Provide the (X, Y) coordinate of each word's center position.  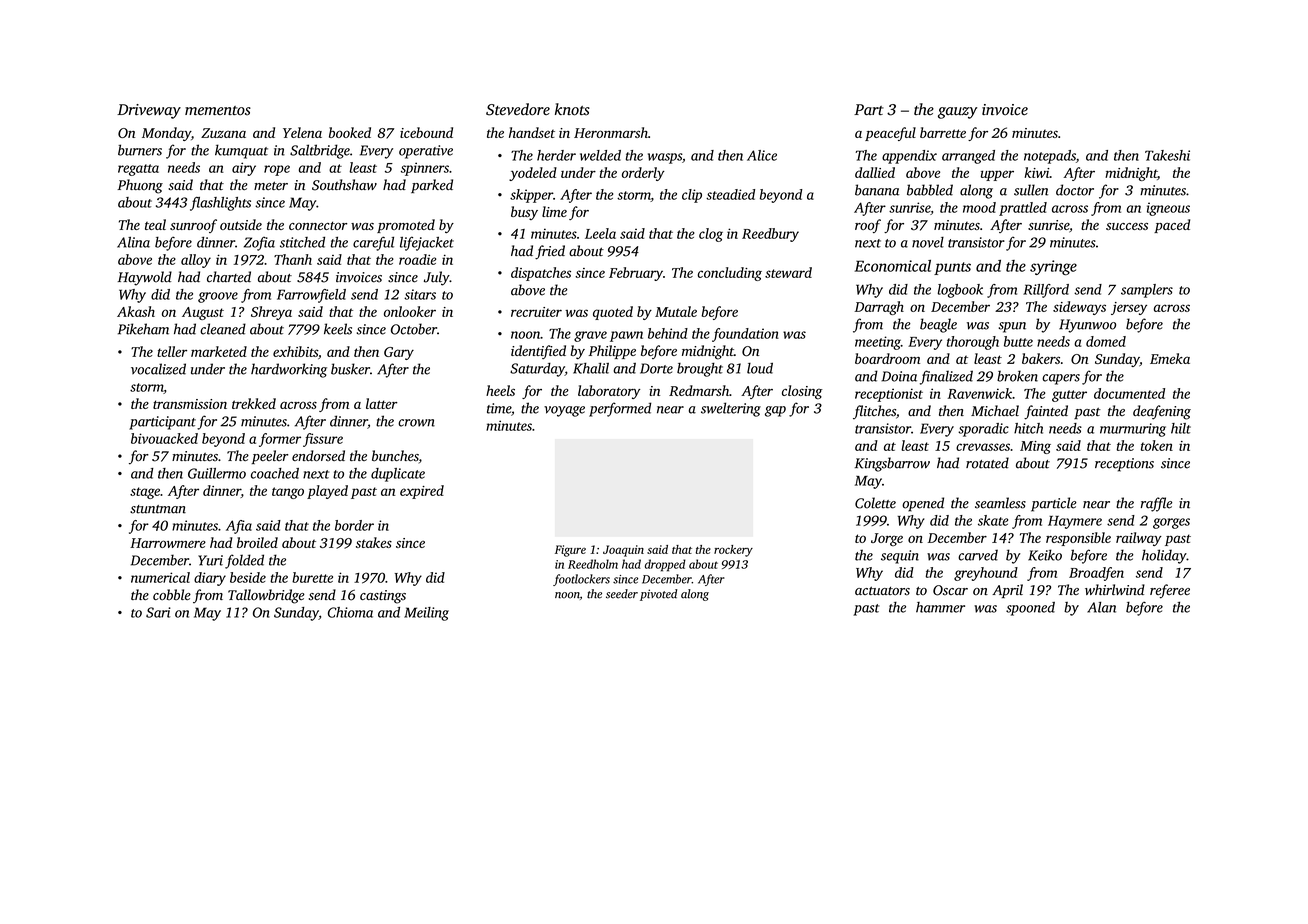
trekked (254, 403)
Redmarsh (699, 390)
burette (312, 577)
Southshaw (344, 185)
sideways (1079, 308)
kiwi (1037, 172)
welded (600, 155)
